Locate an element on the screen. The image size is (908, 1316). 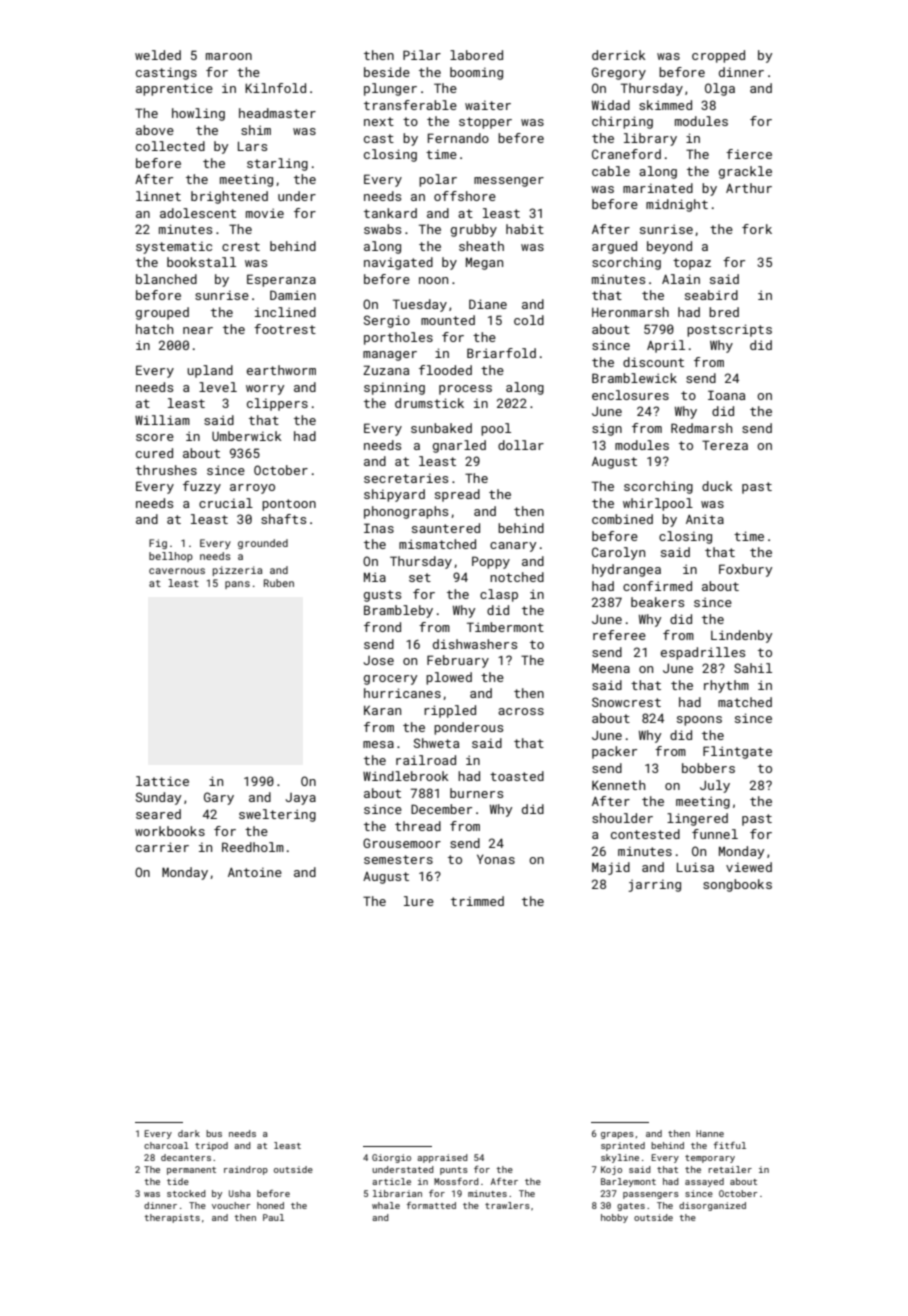
Usha is located at coordinates (240, 1193).
